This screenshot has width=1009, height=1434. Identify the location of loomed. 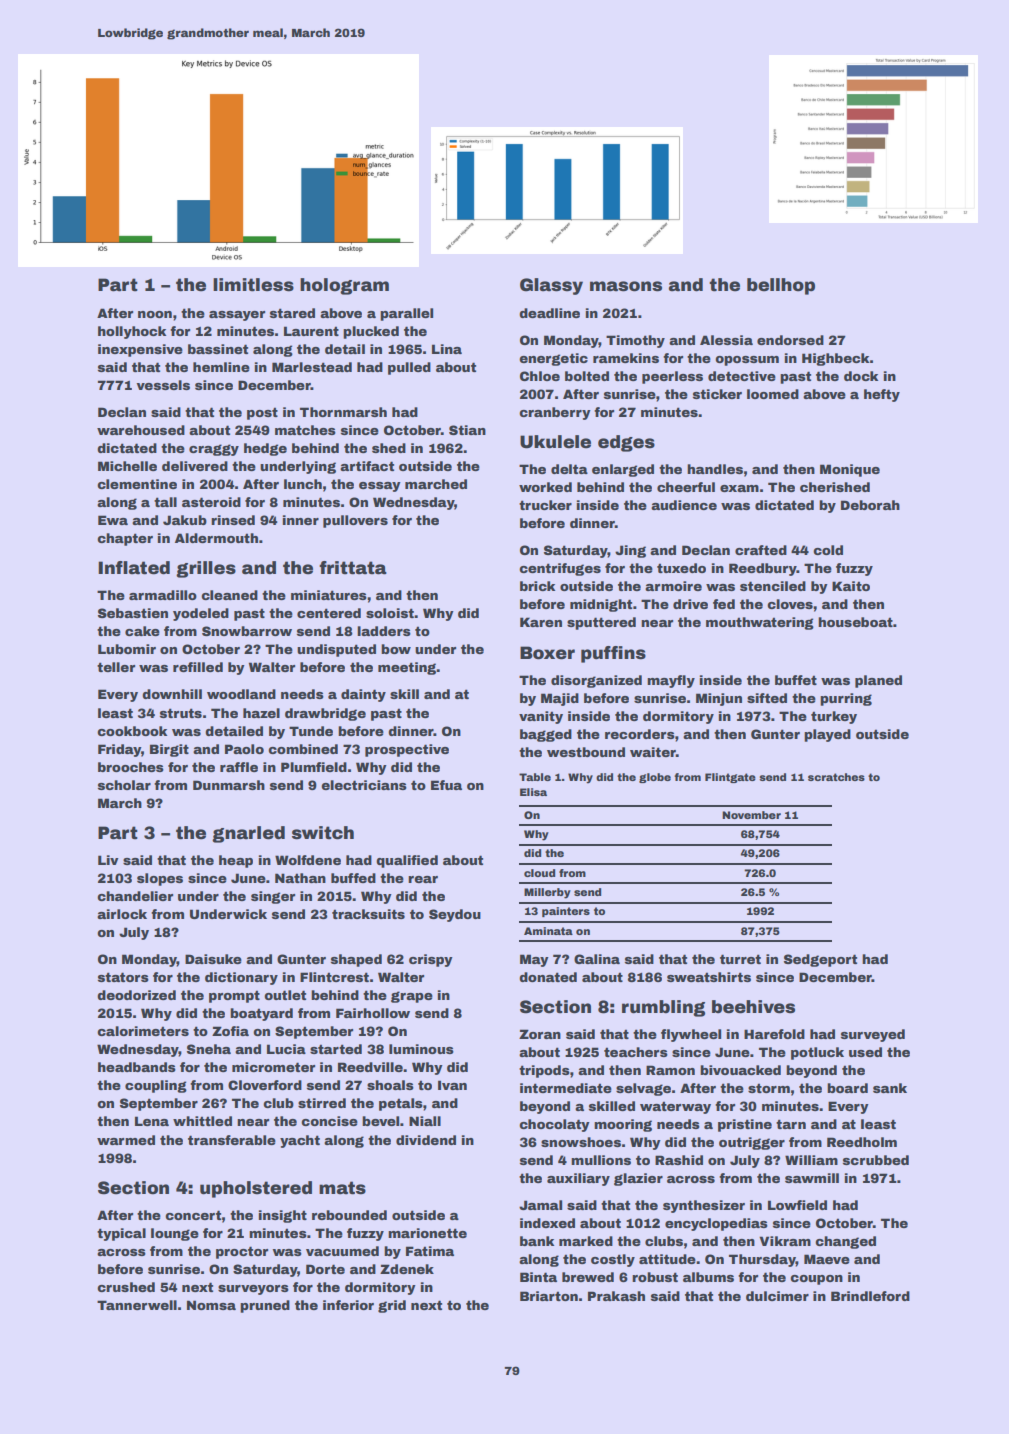
(773, 394).
